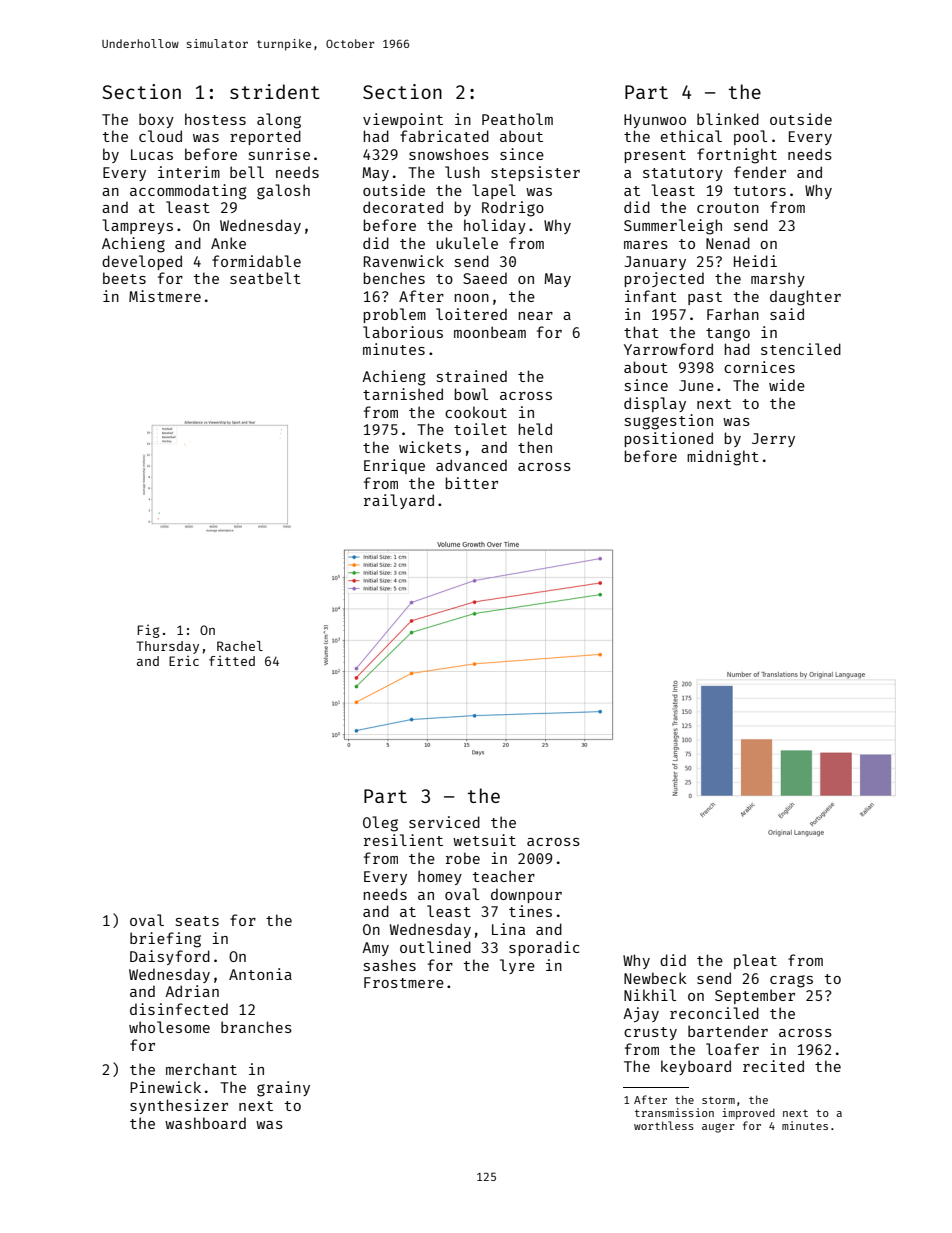 The width and height of the image is (952, 1233). Describe the element at coordinates (517, 119) in the image. I see `Peatholm` at that location.
